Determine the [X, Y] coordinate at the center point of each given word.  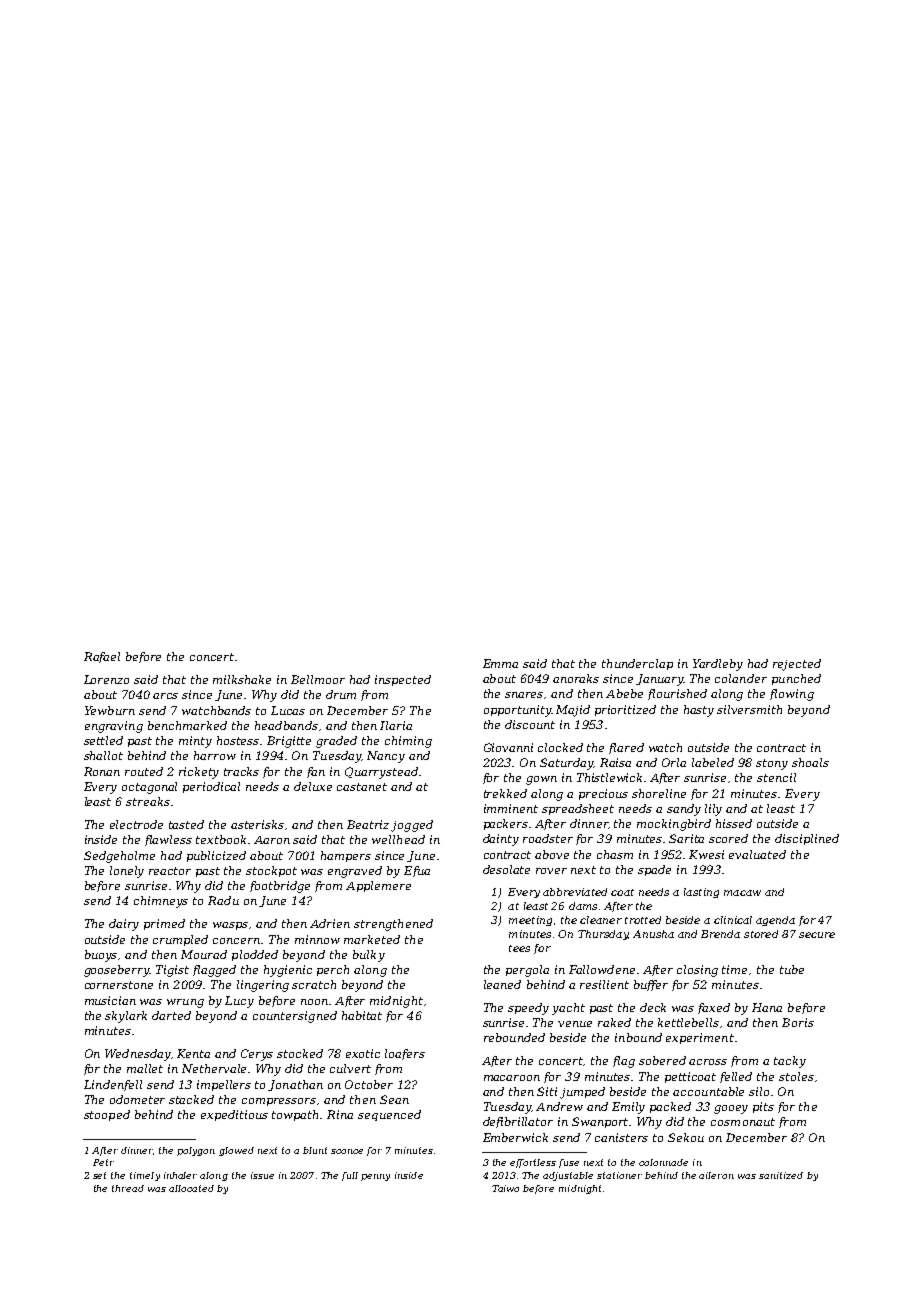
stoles [796, 1076]
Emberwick [515, 1137]
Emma [500, 663]
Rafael [102, 657]
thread [128, 1188]
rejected [797, 665]
